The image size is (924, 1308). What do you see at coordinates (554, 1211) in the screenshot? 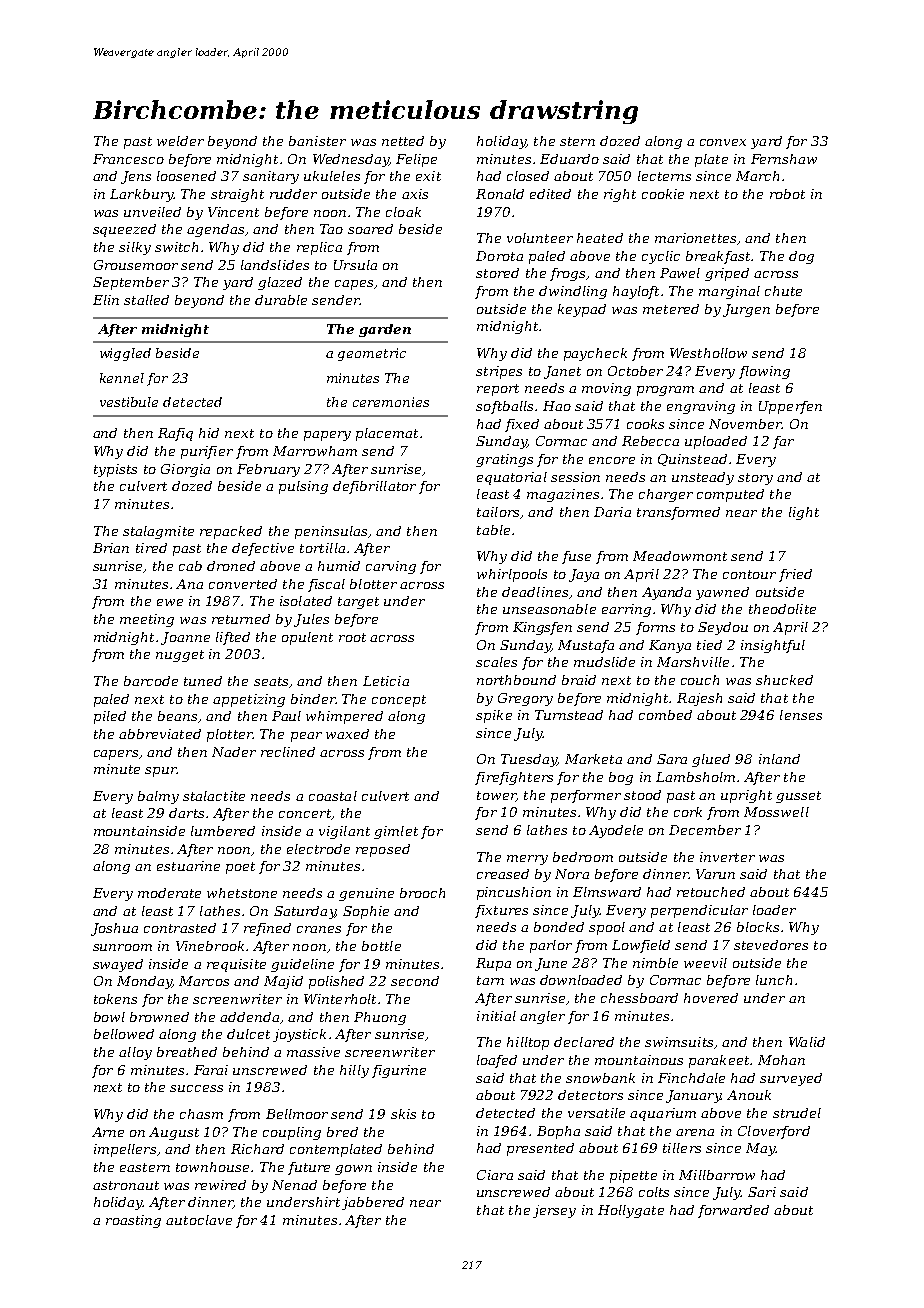
I see `jersey` at bounding box center [554, 1211].
